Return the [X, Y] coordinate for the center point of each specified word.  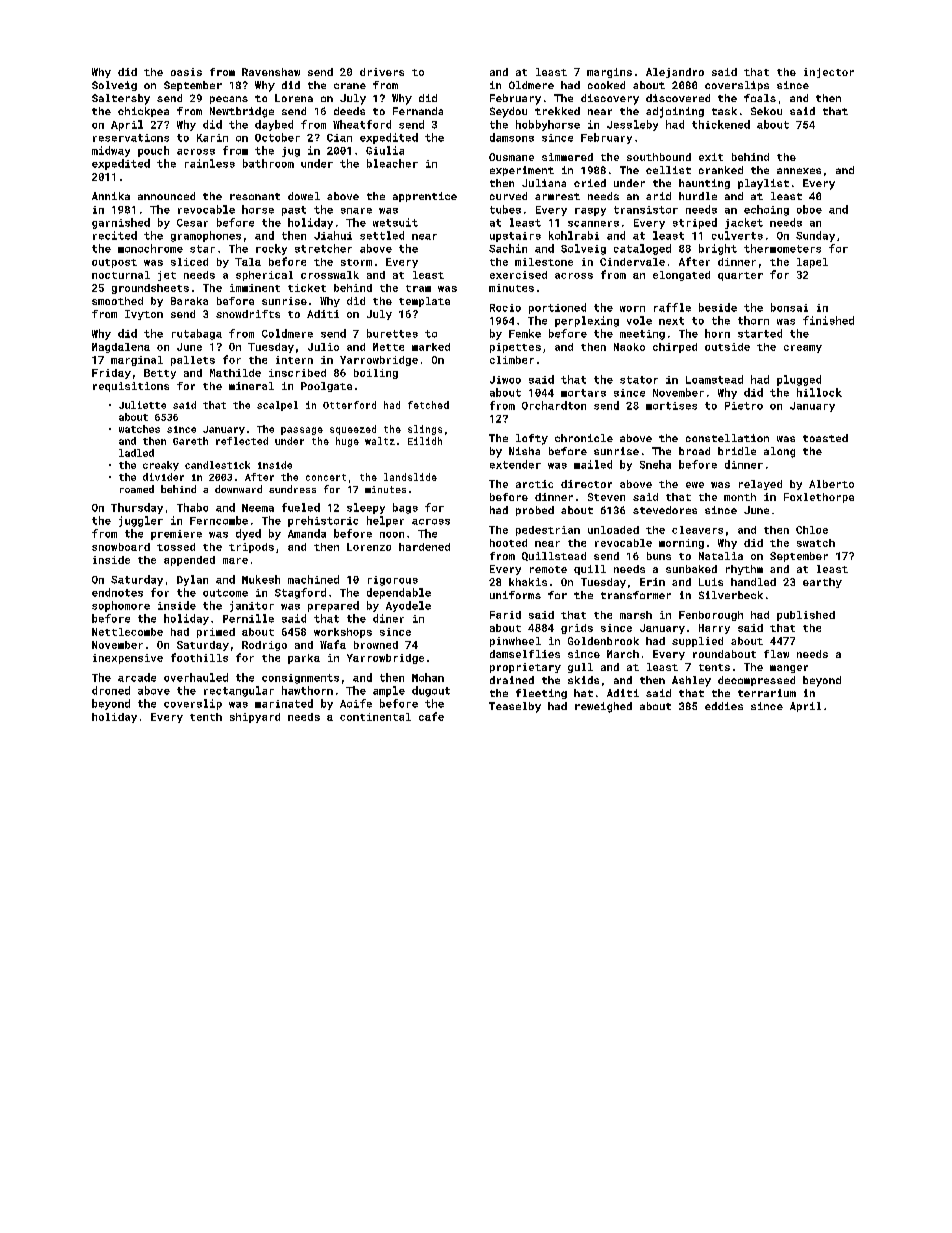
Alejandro [675, 73]
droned [111, 690]
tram [418, 288]
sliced [189, 262]
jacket [744, 223]
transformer [636, 595]
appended [189, 561]
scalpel [277, 406]
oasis [186, 72]
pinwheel [515, 642]
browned [376, 645]
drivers [382, 72]
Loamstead [714, 379]
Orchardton [554, 405]
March [623, 654]
